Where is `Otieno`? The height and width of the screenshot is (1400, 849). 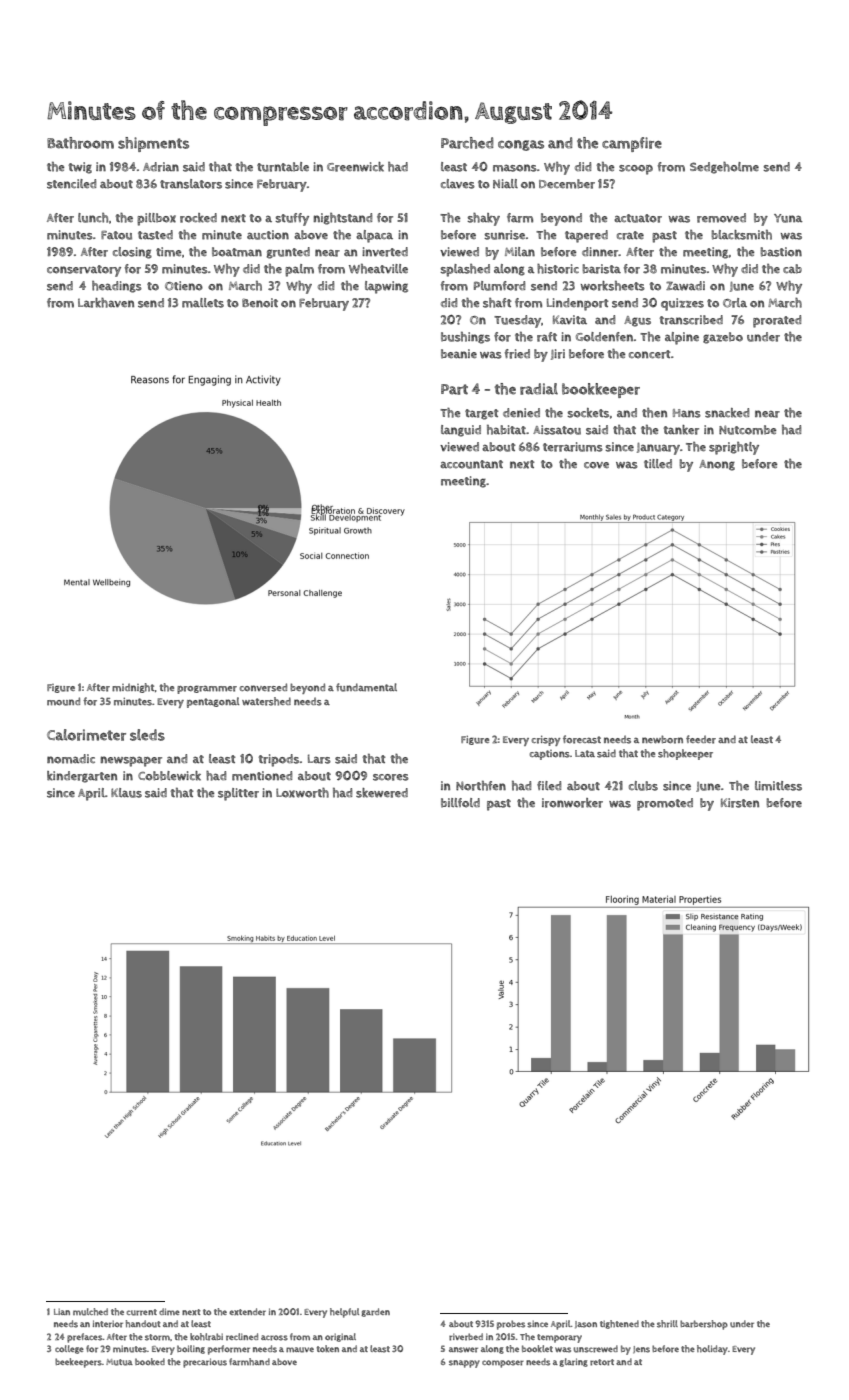 Otieno is located at coordinates (184, 286).
